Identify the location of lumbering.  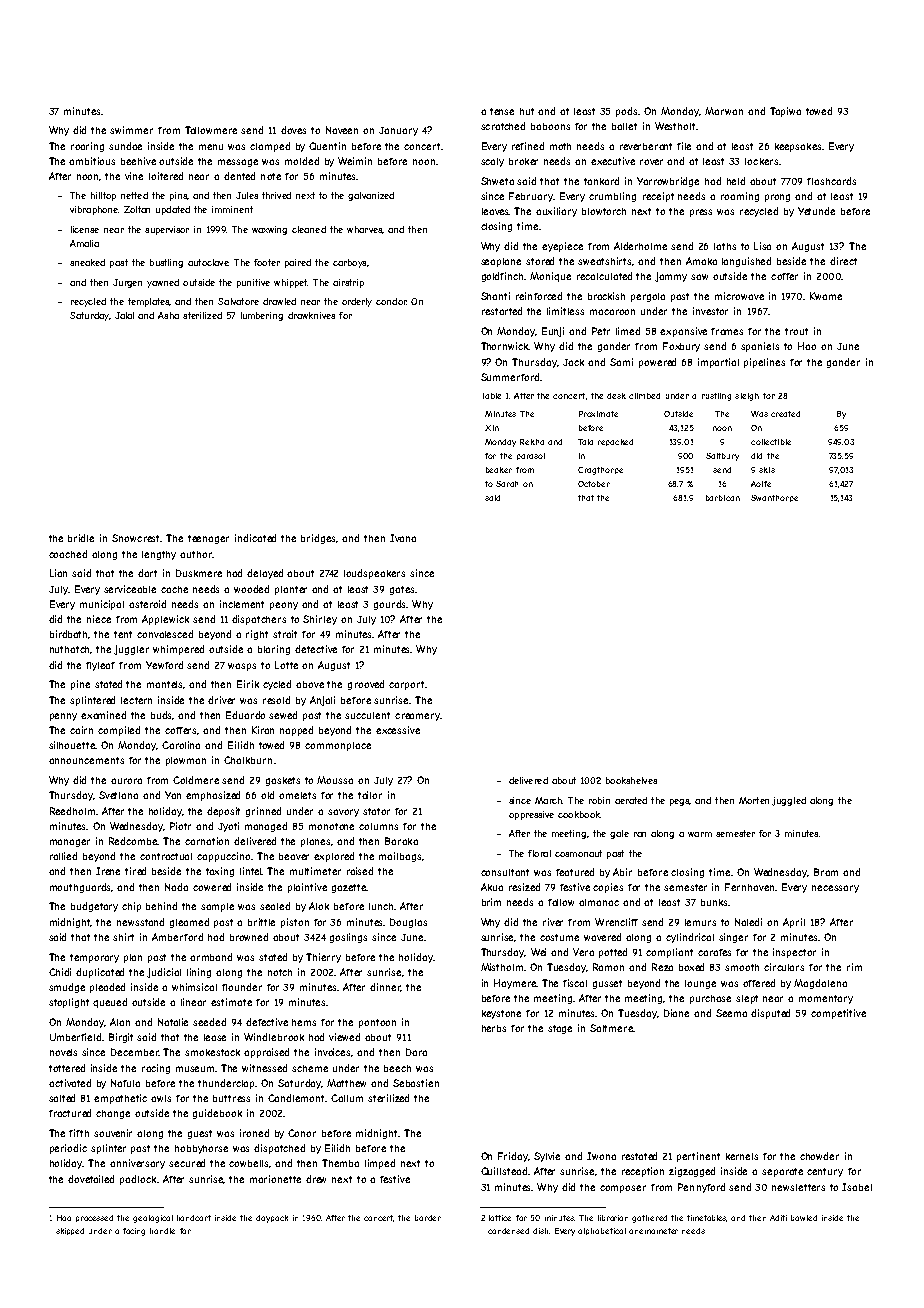
(262, 316).
